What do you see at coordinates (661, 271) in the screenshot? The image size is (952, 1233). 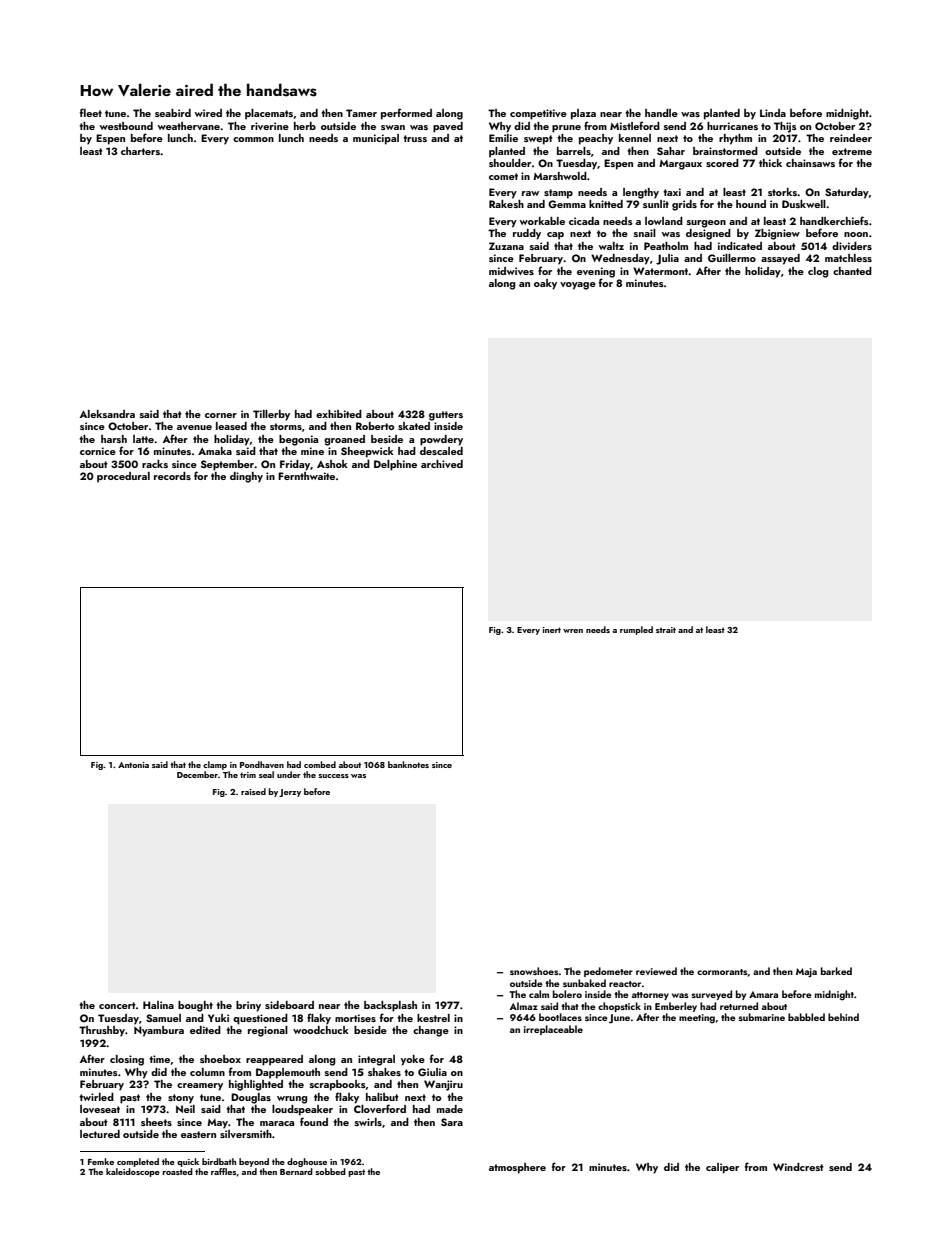 I see `Watermont` at bounding box center [661, 271].
